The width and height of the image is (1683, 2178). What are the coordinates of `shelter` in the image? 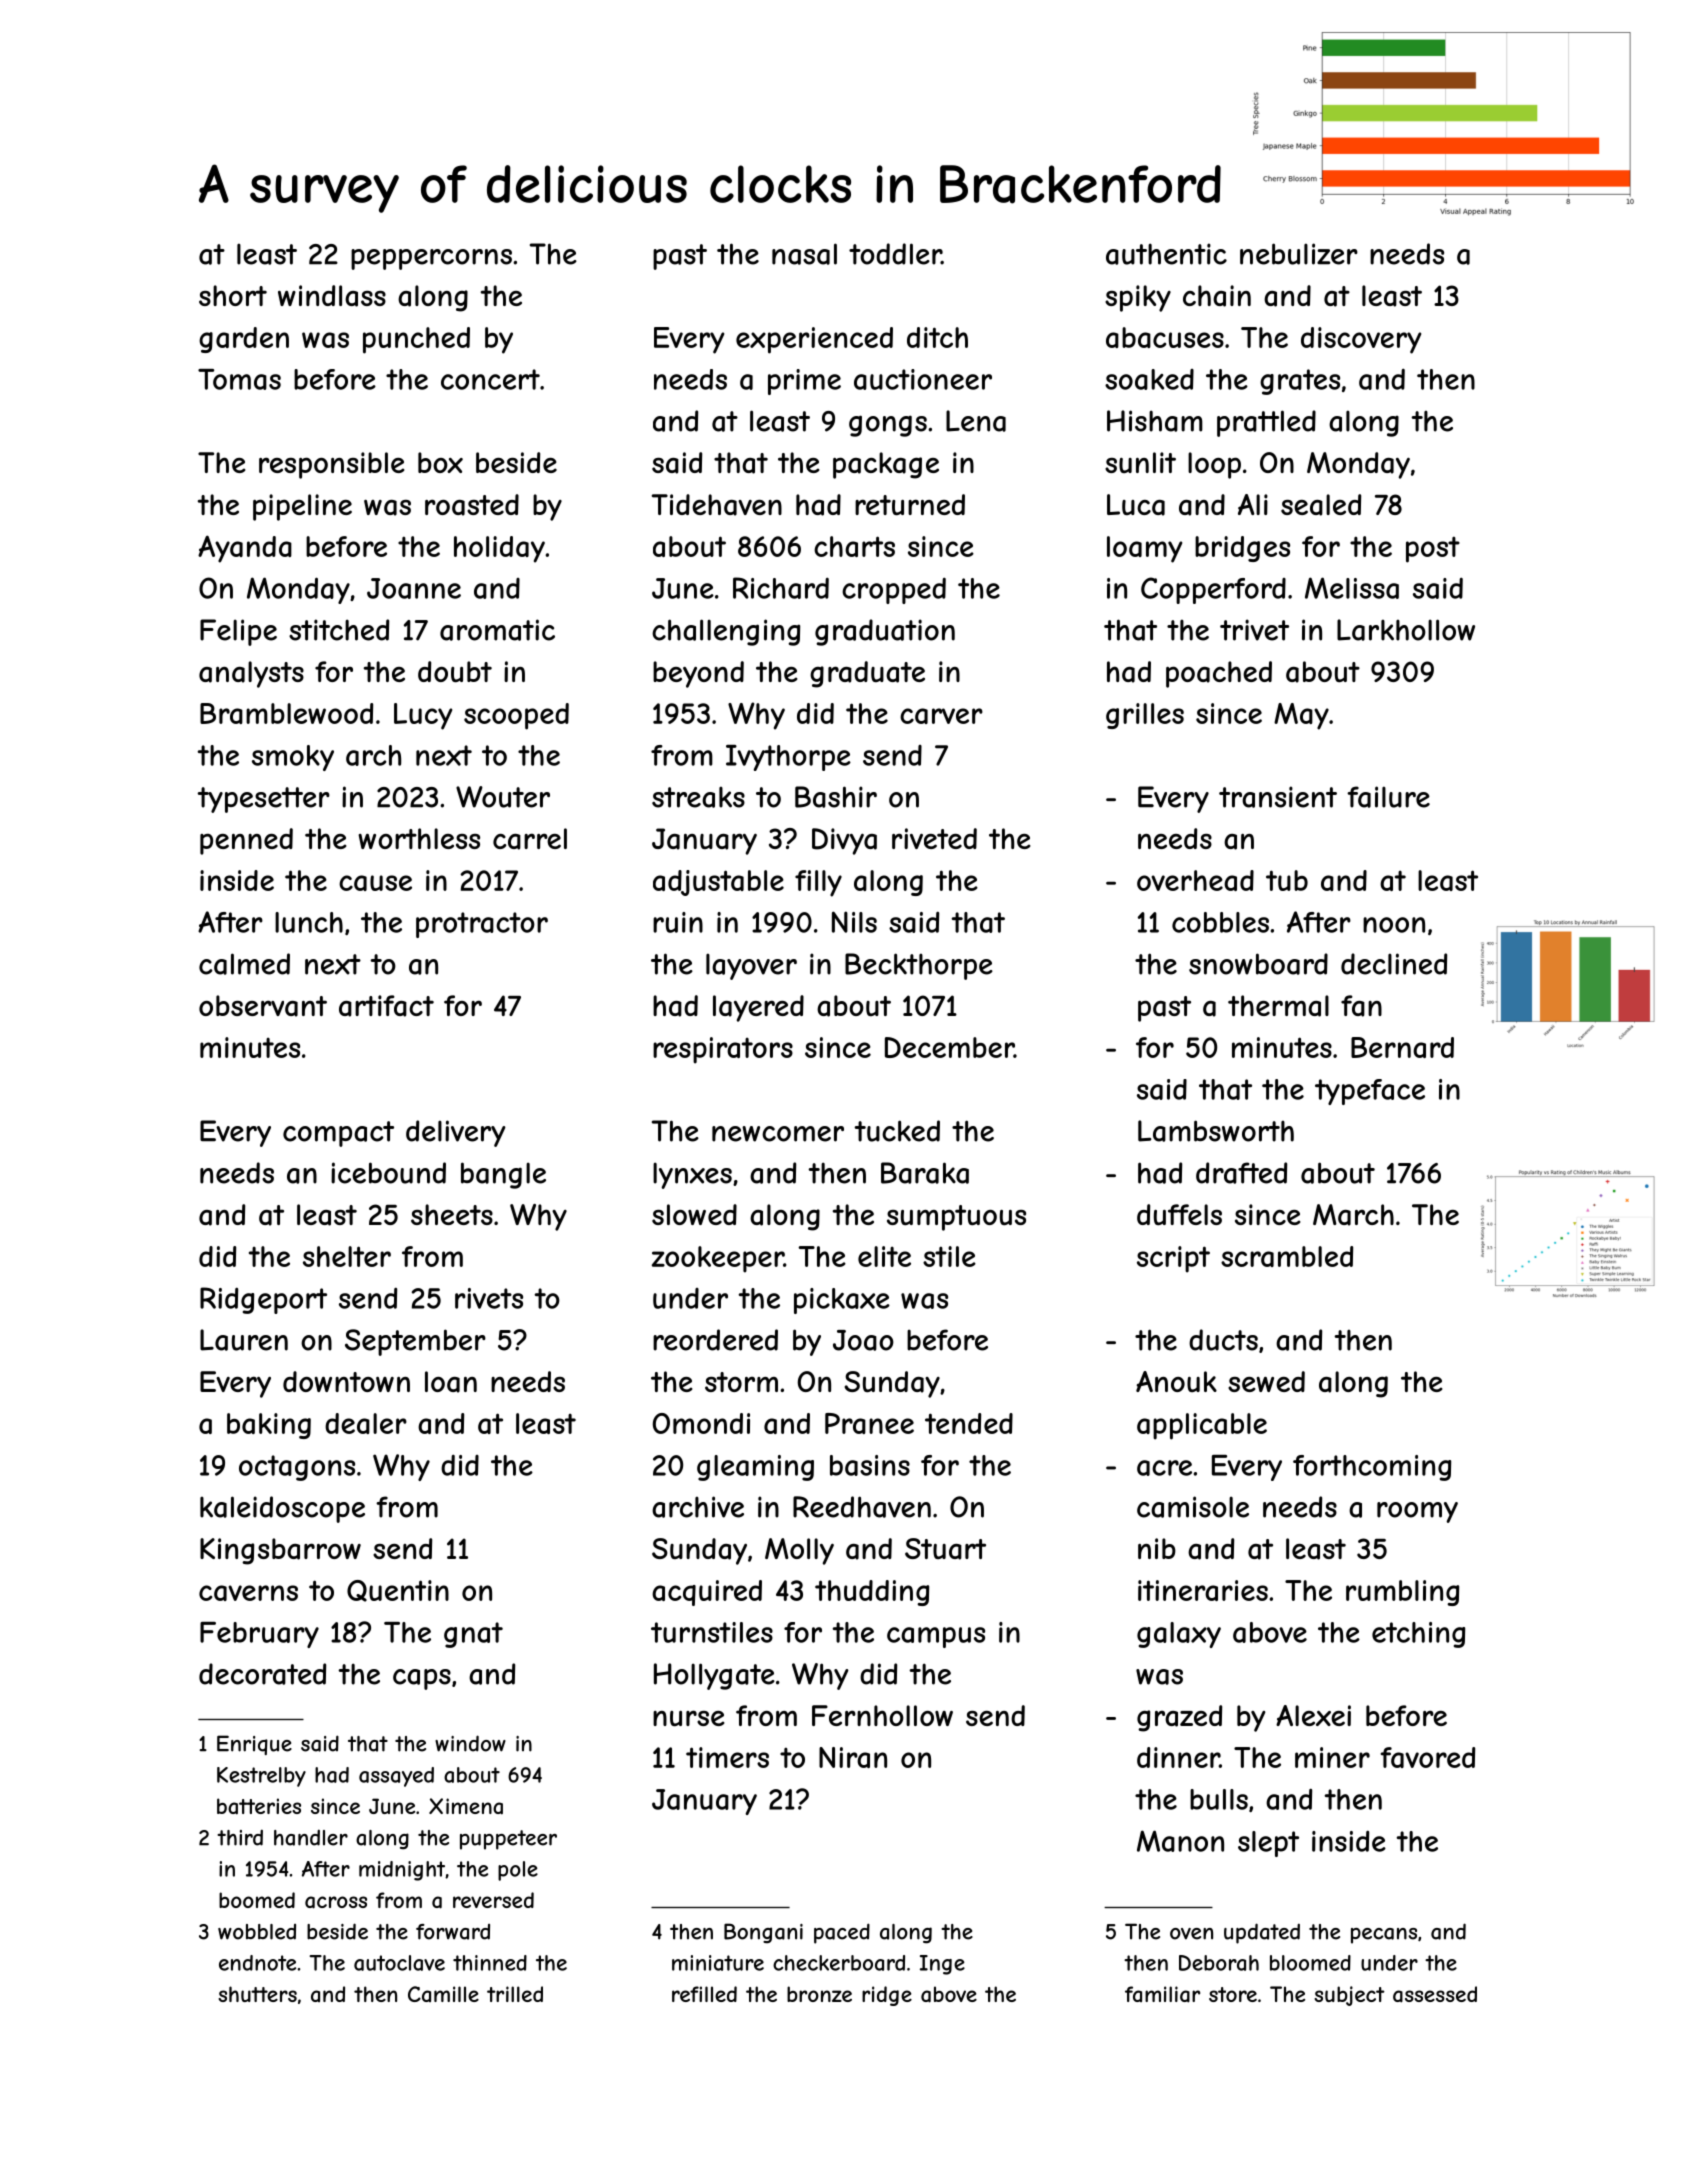 It's located at (347, 1256).
